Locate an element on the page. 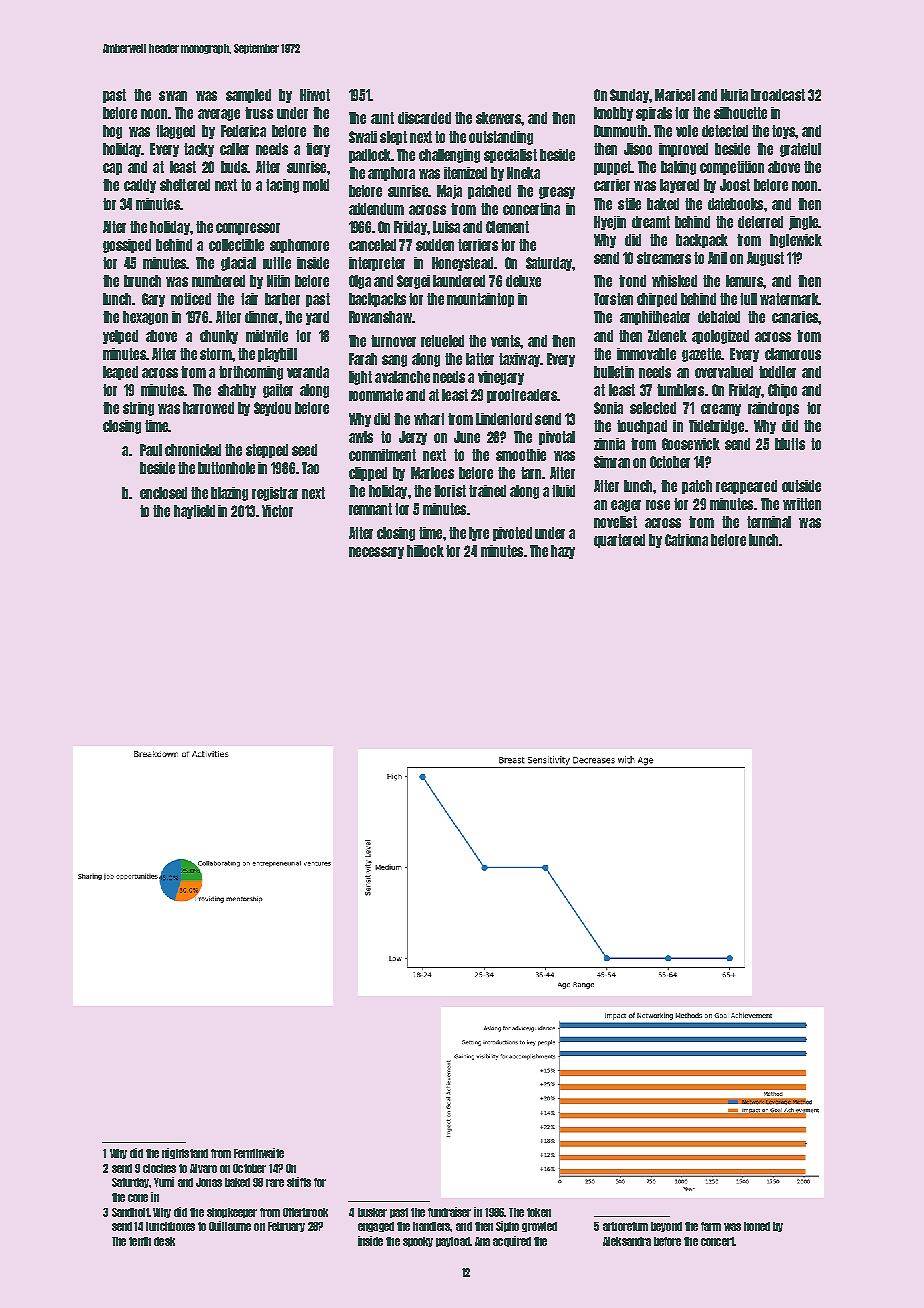 This image has height=1308, width=924. hayfield is located at coordinates (194, 512).
